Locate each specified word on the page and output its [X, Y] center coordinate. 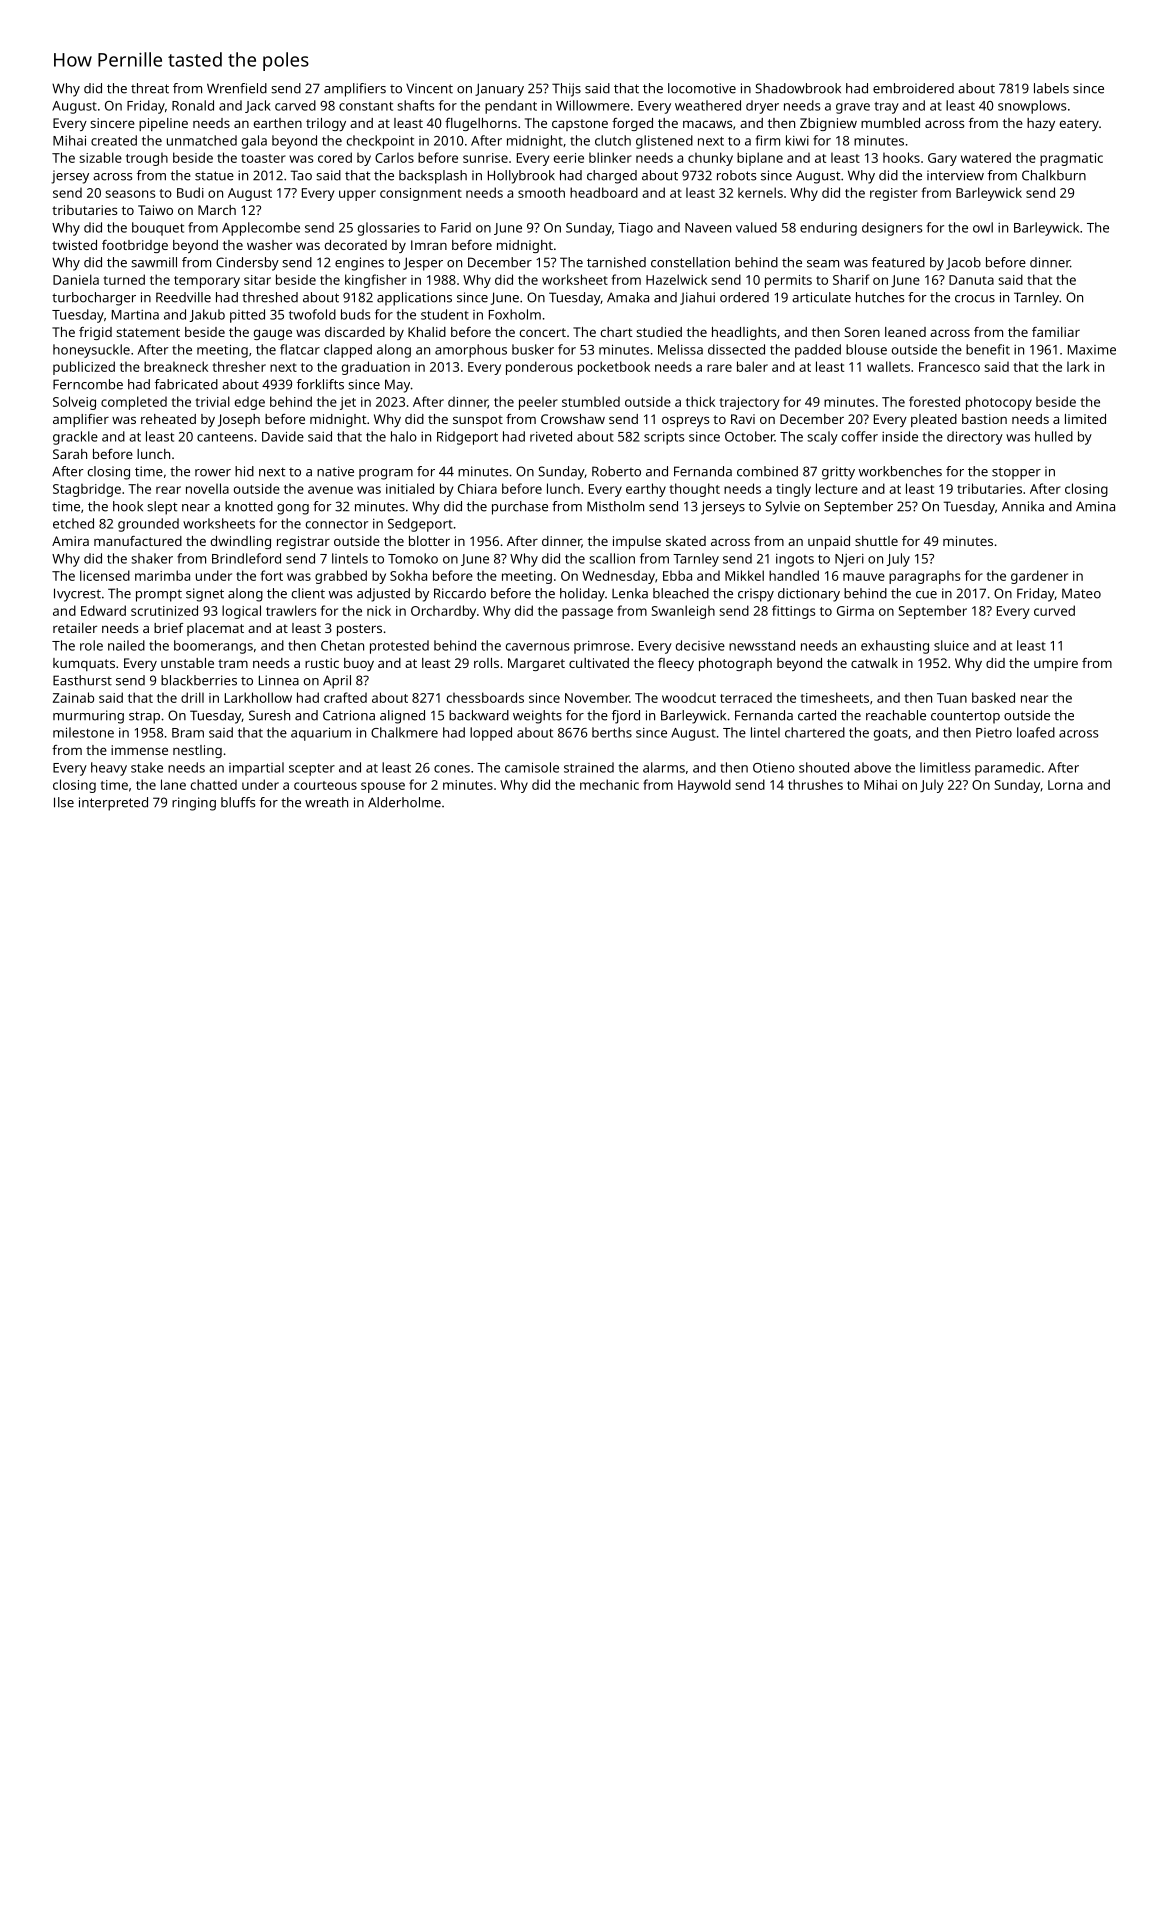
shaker [152, 558]
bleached [681, 593]
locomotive [702, 88]
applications [414, 299]
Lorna [1065, 785]
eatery [1079, 125]
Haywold [704, 786]
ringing [194, 804]
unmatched [202, 140]
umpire [1056, 664]
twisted [74, 245]
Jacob [963, 263]
